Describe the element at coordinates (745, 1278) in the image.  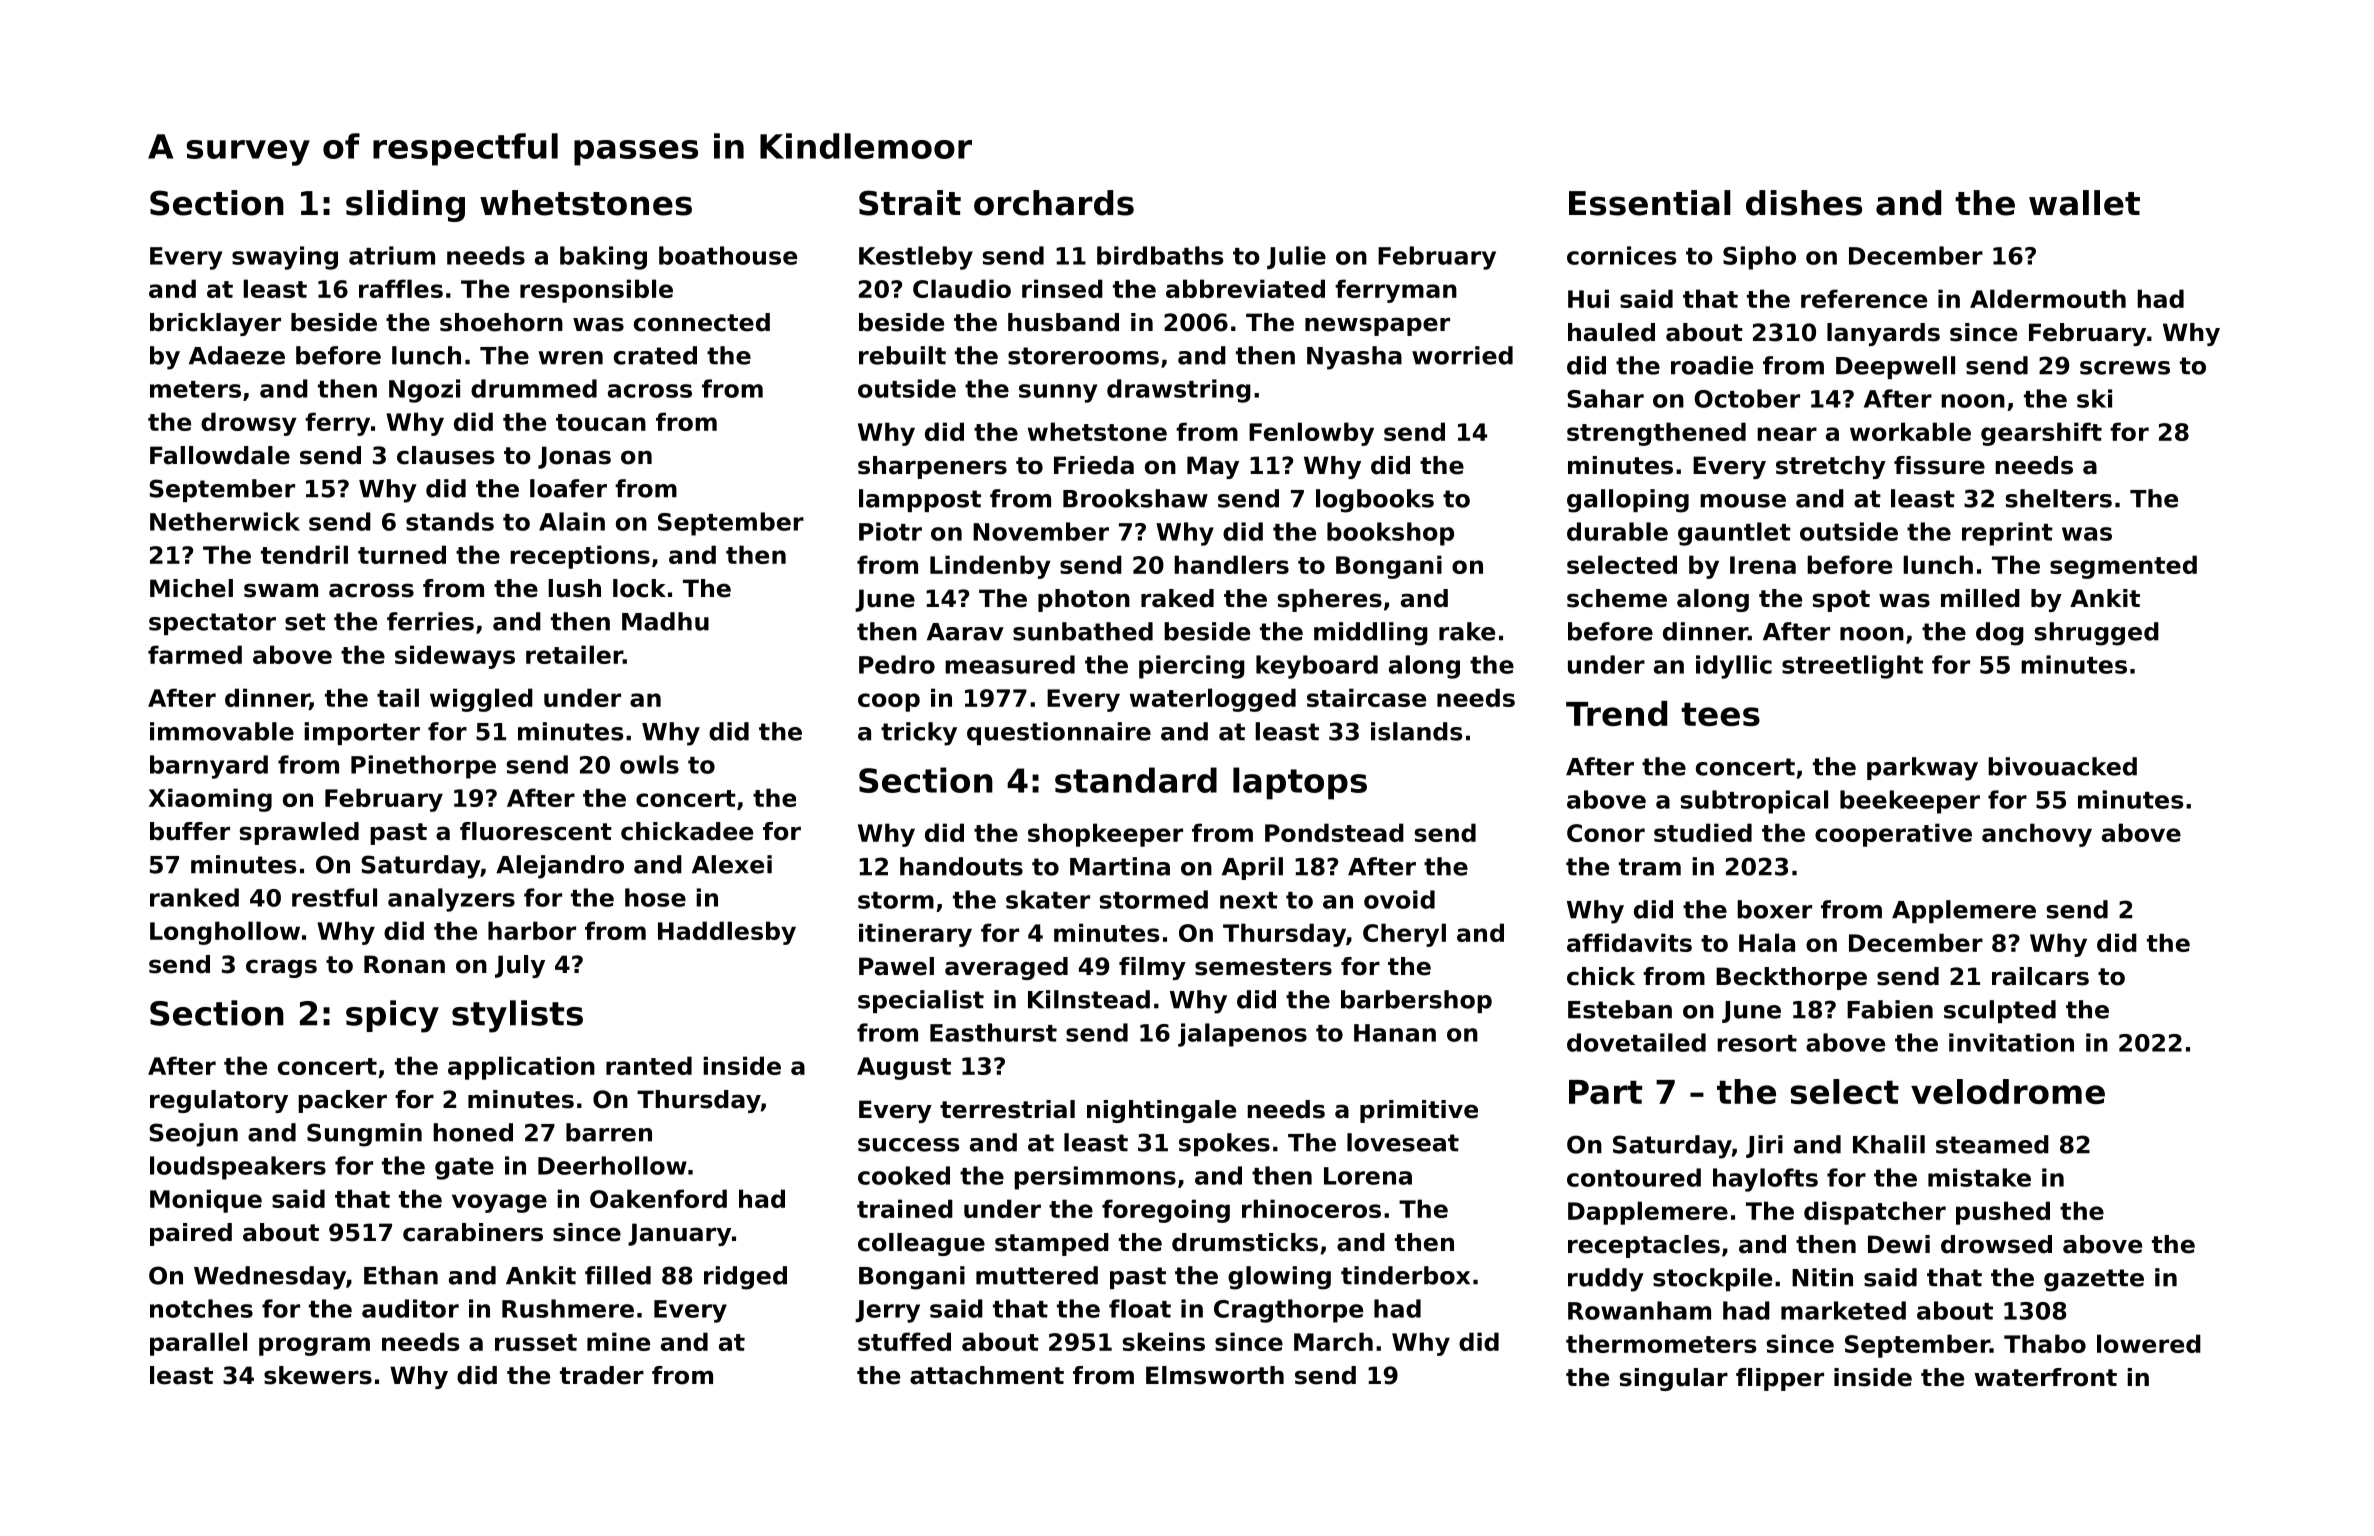
I see `ridged` at that location.
